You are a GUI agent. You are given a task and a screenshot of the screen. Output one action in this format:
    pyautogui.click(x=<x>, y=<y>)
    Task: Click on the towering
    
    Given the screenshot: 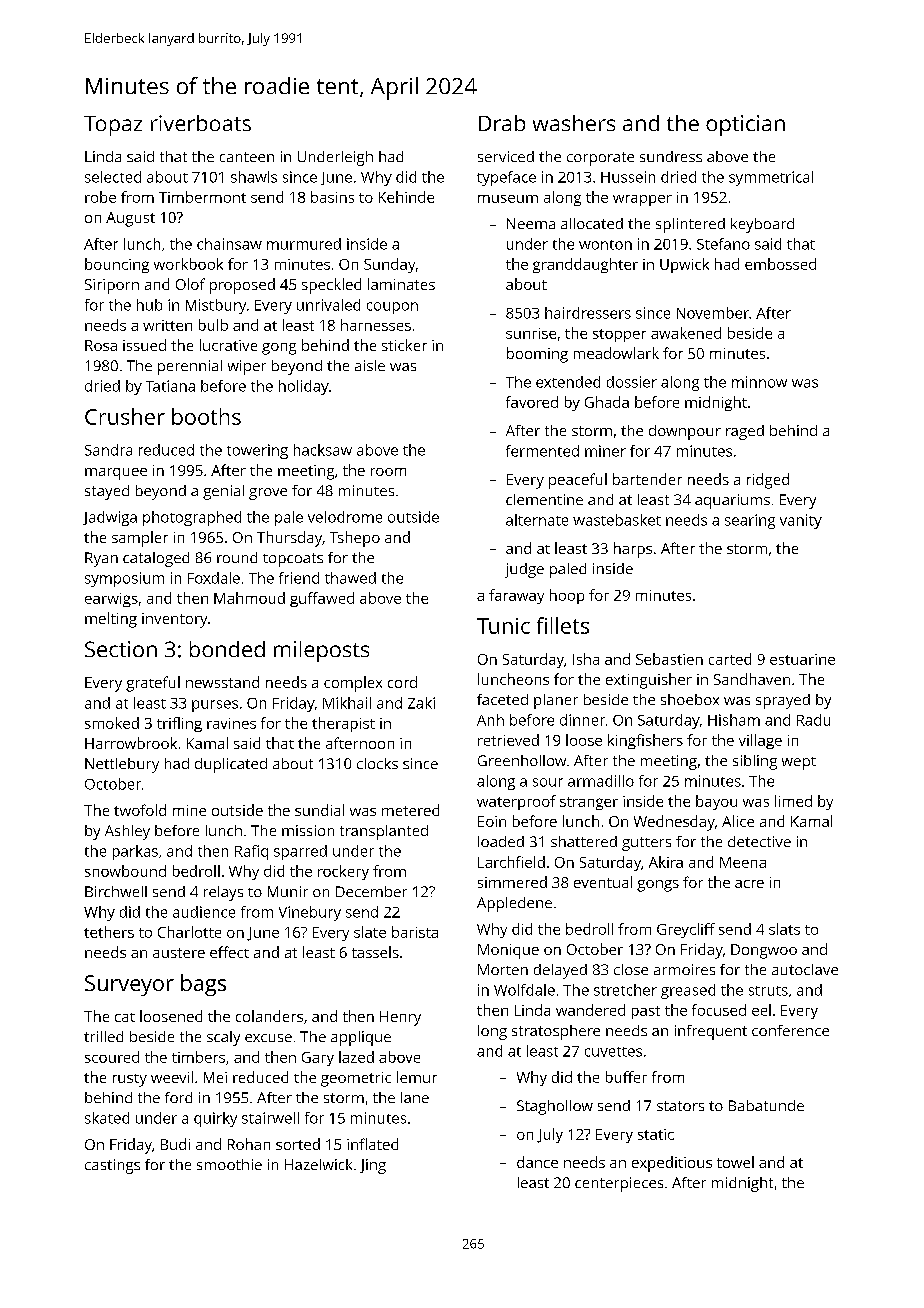 What is the action you would take?
    pyautogui.click(x=257, y=451)
